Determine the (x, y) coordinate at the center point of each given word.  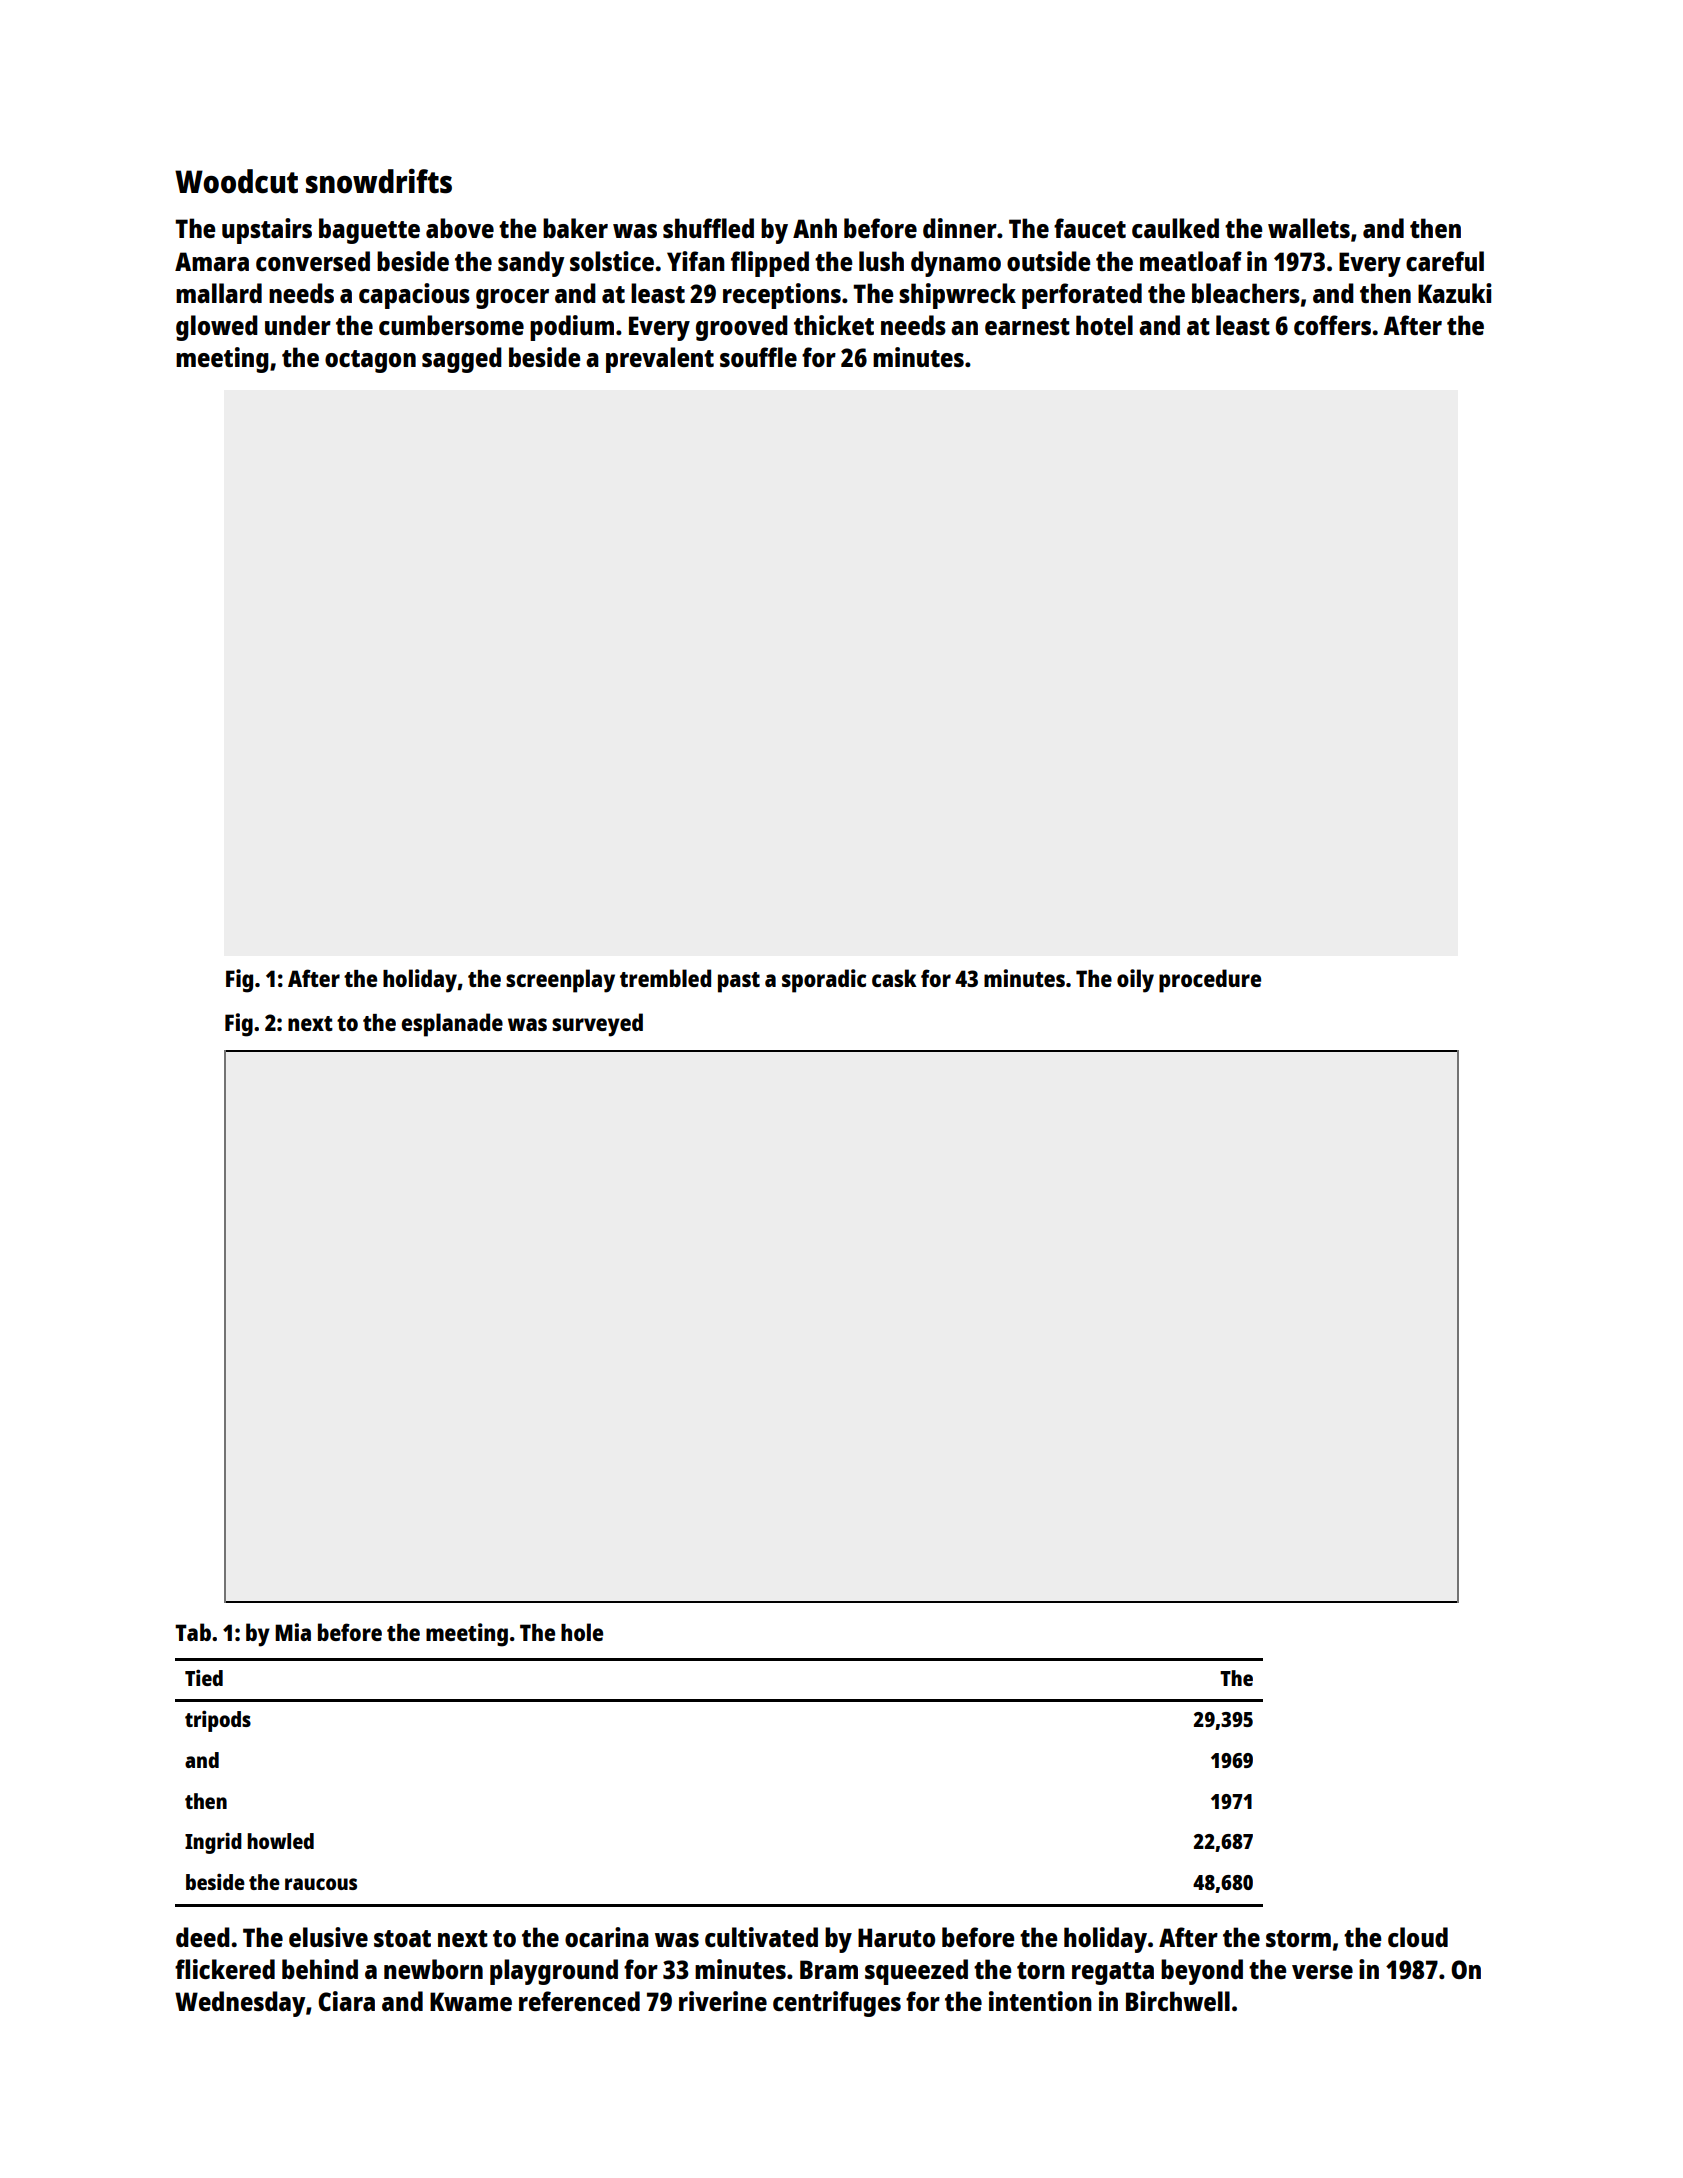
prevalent (660, 360)
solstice (612, 261)
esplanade (452, 1025)
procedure (1210, 981)
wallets (1309, 228)
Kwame (471, 2001)
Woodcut (236, 181)
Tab (193, 1632)
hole (582, 1632)
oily (1135, 981)
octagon (370, 361)
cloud (1418, 1937)
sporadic (824, 981)
